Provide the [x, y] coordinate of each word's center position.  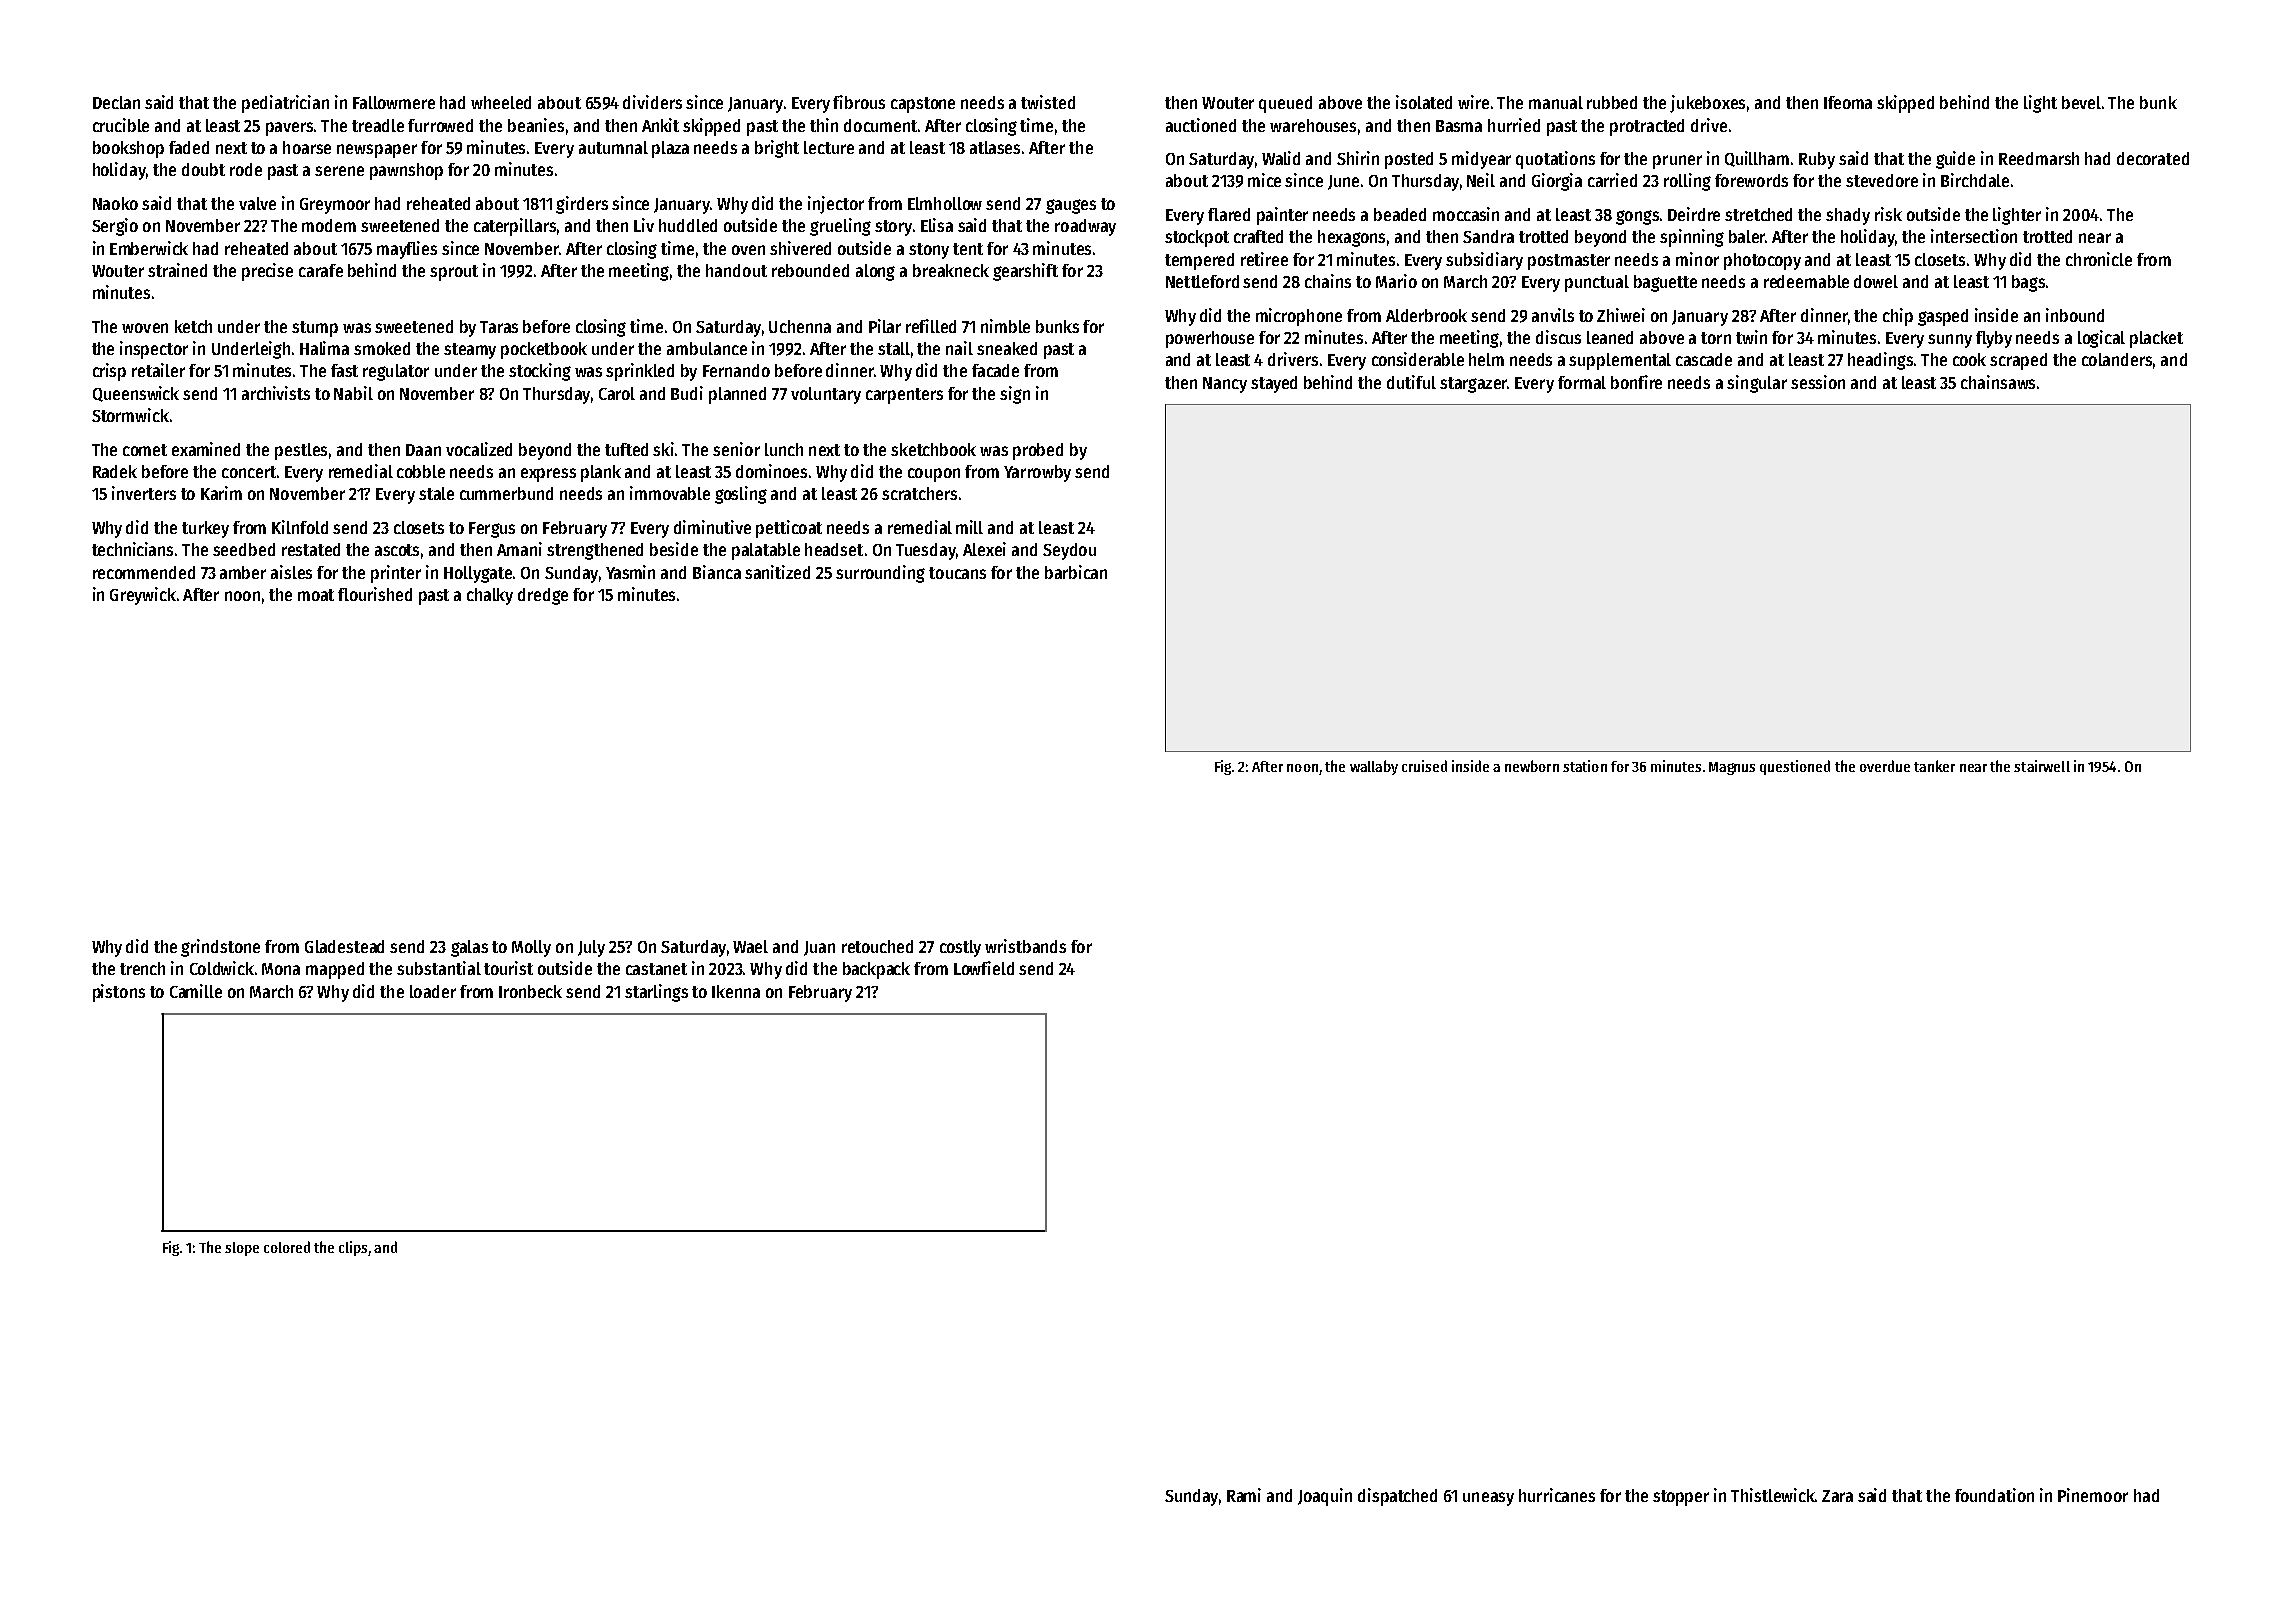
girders [582, 205]
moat [316, 595]
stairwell [2042, 766]
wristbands [1025, 946]
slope [242, 1249]
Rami [1244, 1495]
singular [1757, 384]
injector [836, 205]
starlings [656, 993]
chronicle [2099, 259]
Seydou [1069, 551]
